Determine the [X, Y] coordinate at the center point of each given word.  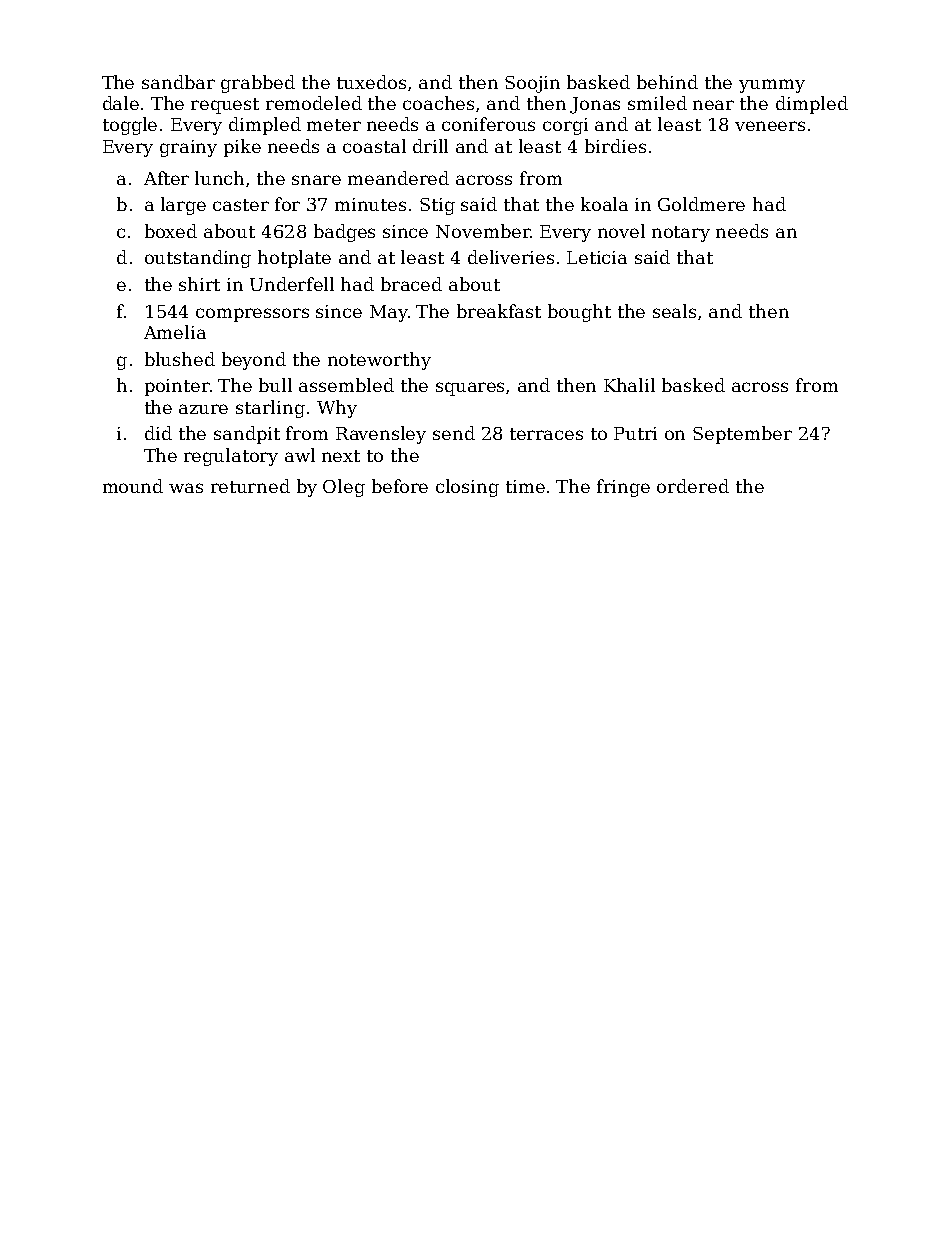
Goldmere [701, 204]
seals [674, 311]
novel [621, 231]
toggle [130, 126]
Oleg [344, 488]
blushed [180, 359]
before [400, 486]
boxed [171, 231]
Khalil [629, 385]
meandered [398, 178]
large [183, 206]
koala [604, 204]
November [483, 231]
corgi [565, 126]
